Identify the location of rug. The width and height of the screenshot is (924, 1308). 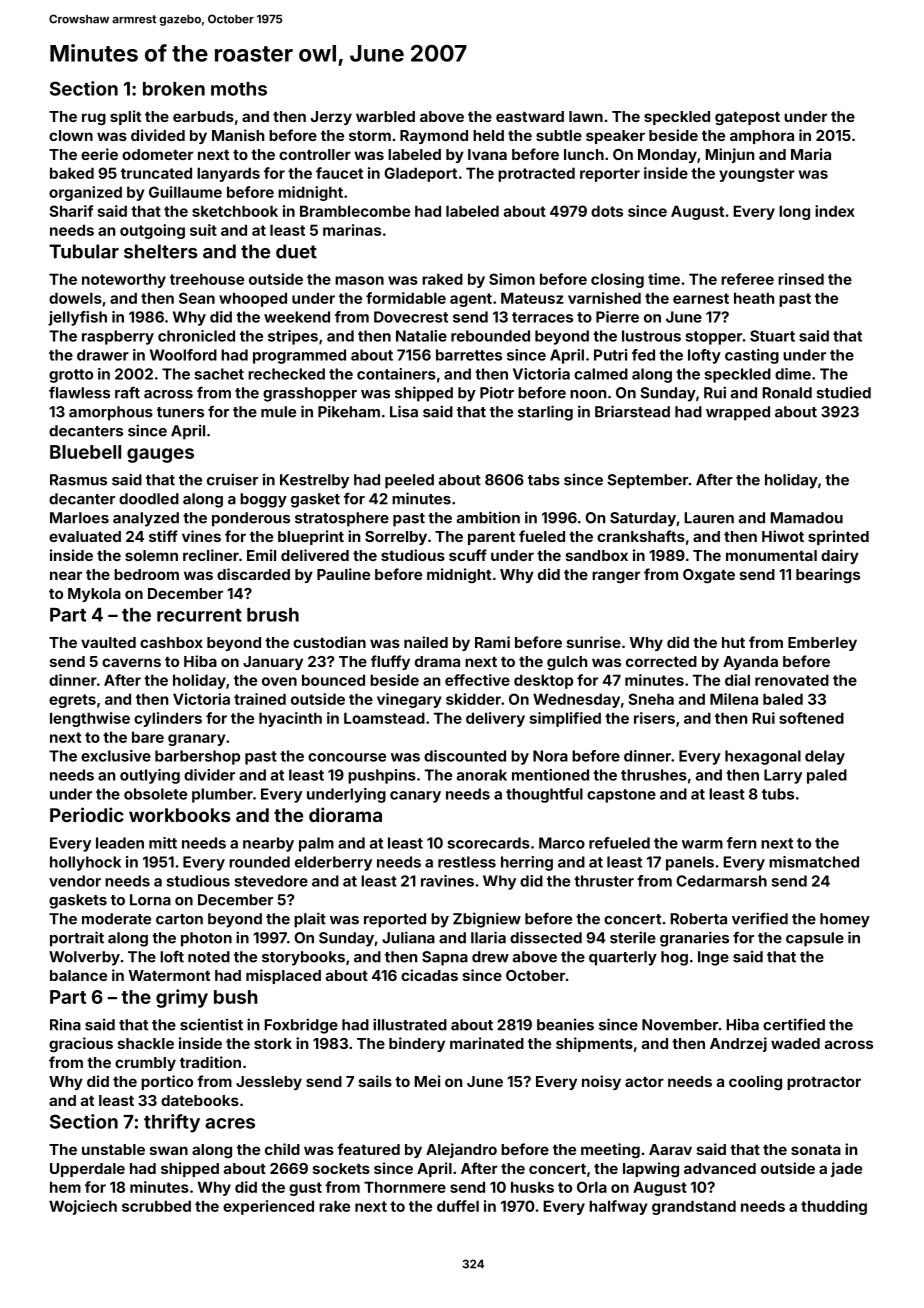
(94, 119).
